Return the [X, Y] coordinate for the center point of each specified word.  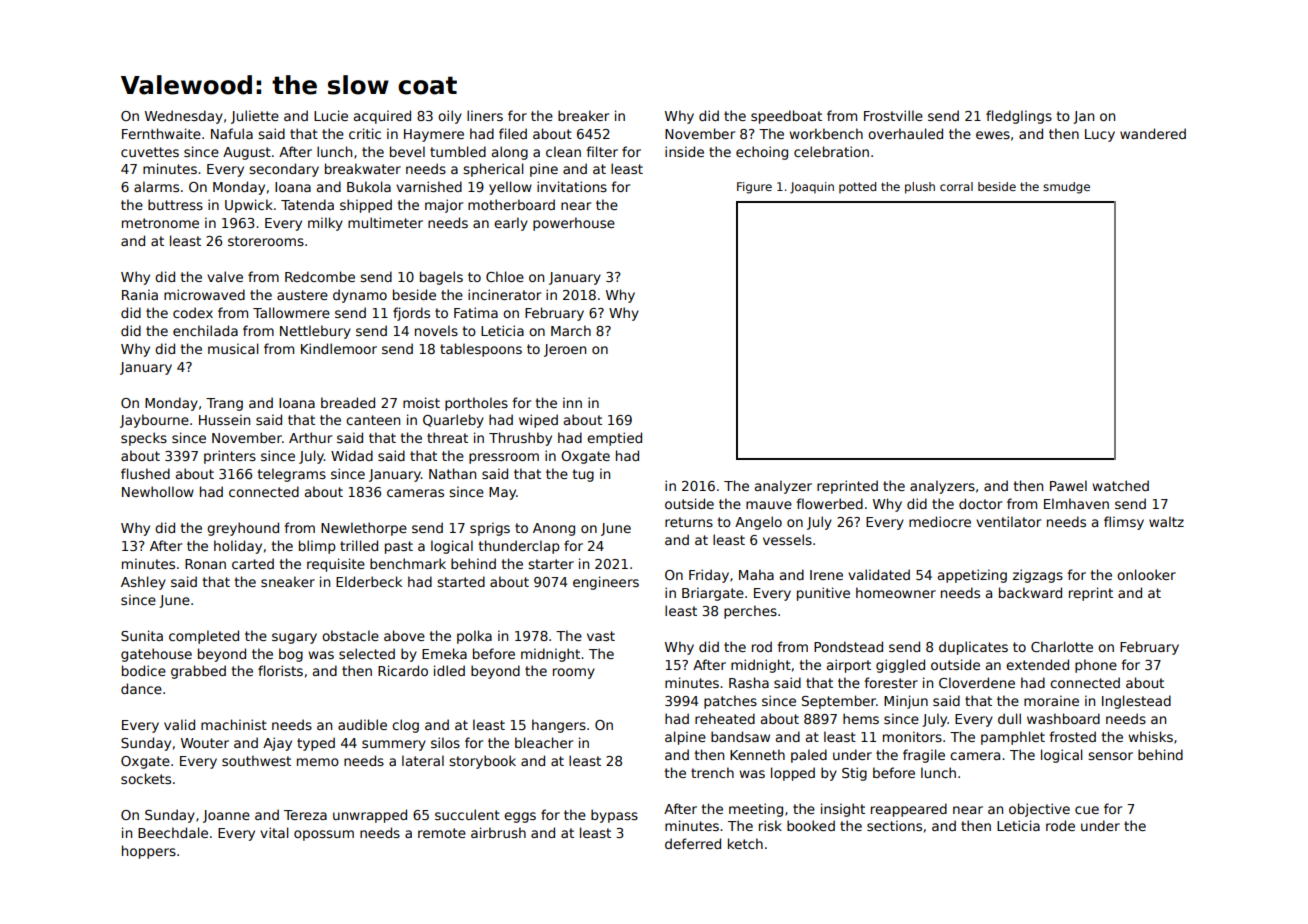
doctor [980, 503]
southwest [256, 760]
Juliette [255, 117]
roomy [574, 673]
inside [684, 151]
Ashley [143, 583]
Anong [554, 529]
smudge [1066, 188]
